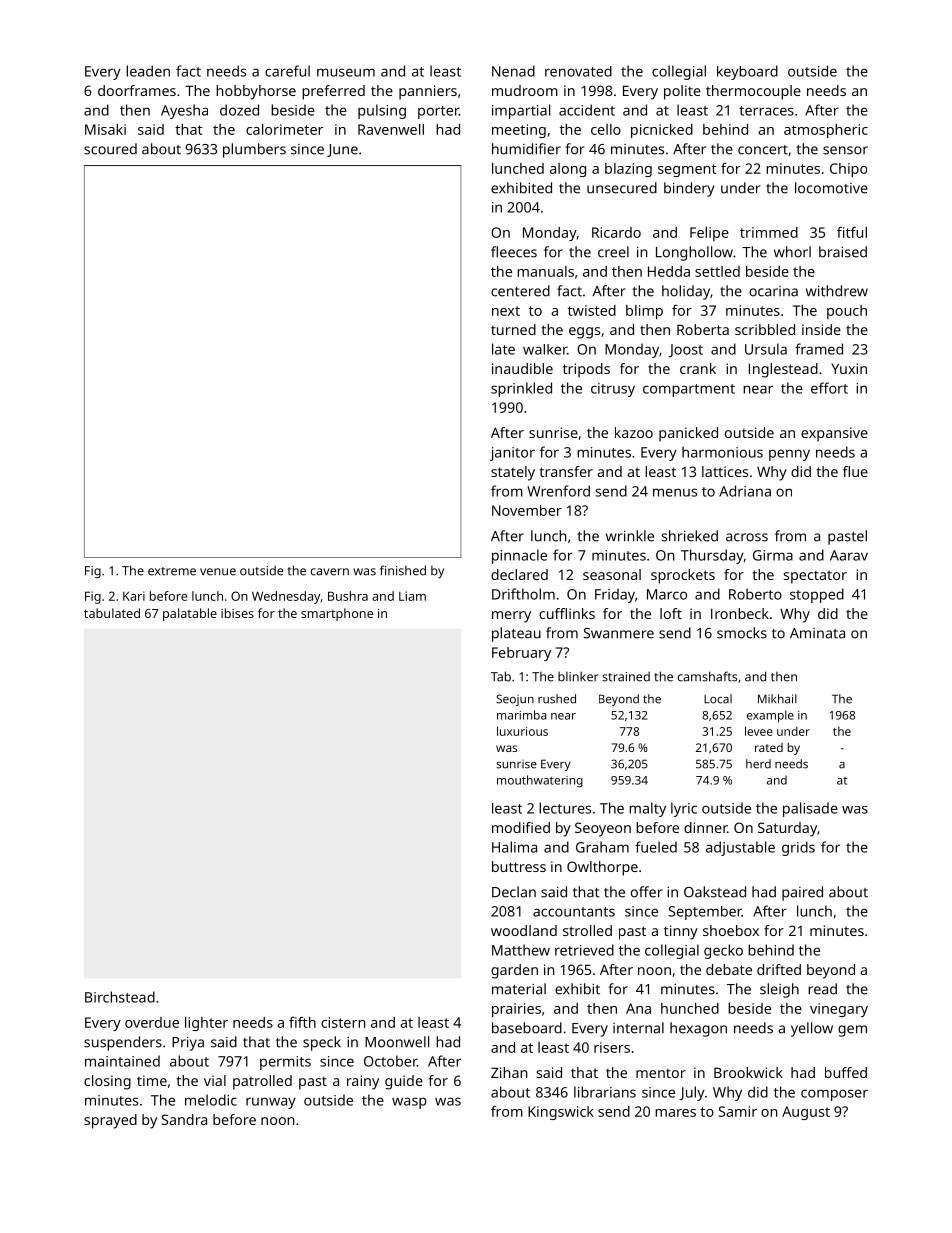 This image has width=952, height=1233. What do you see at coordinates (134, 596) in the image?
I see `Kari` at bounding box center [134, 596].
